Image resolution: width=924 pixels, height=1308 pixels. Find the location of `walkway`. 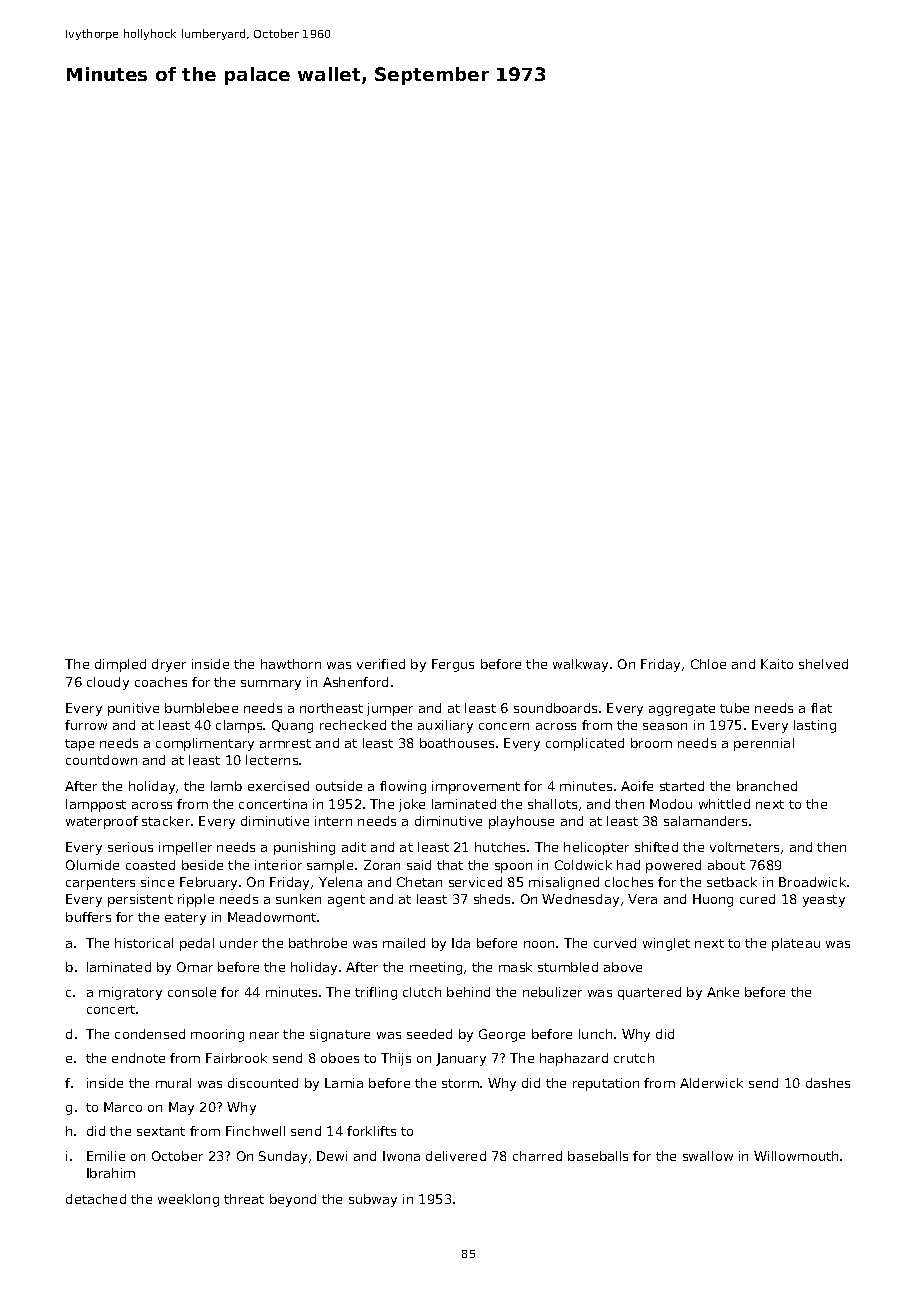

walkway is located at coordinates (580, 665).
